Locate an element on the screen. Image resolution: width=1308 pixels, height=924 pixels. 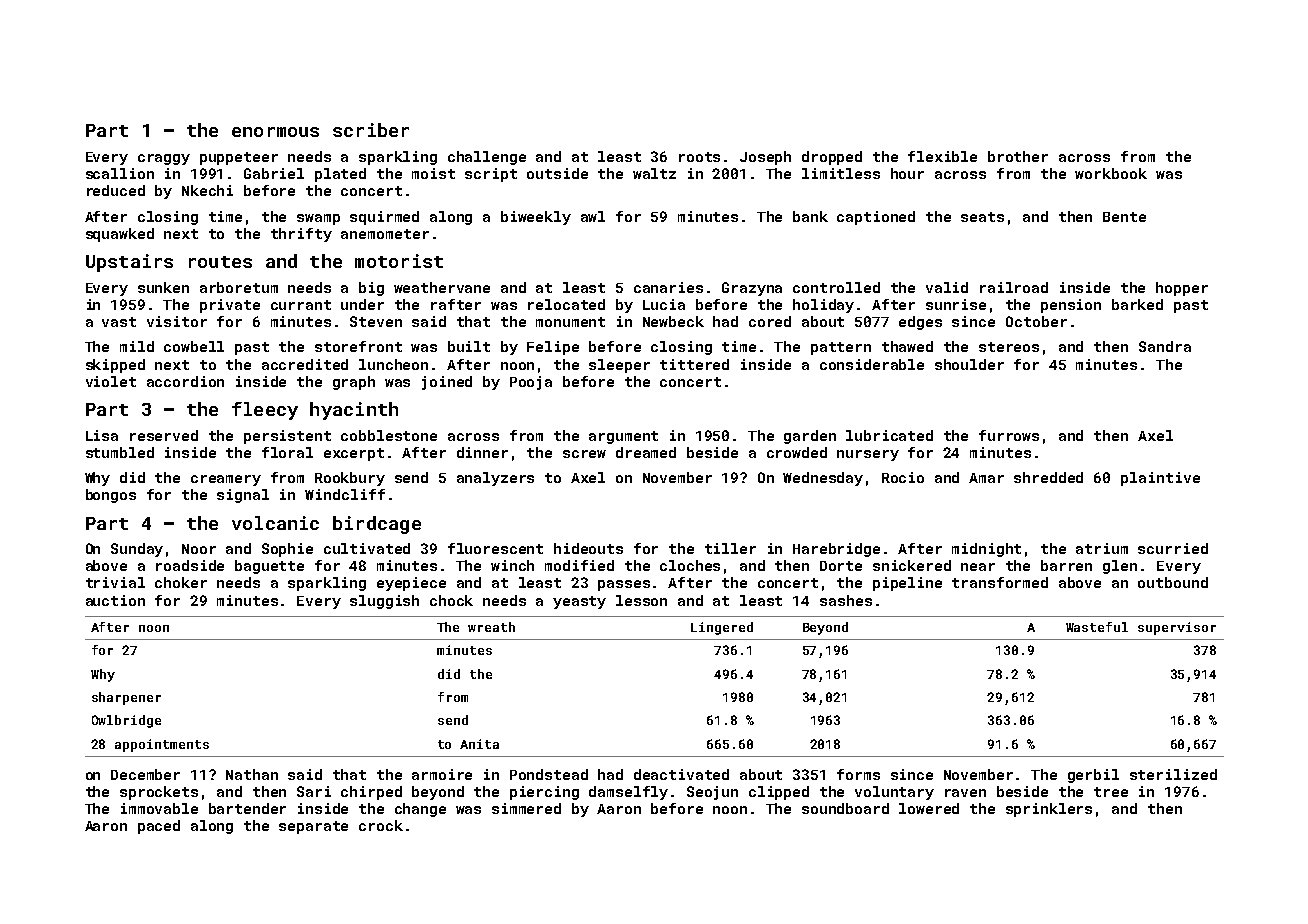
snickered is located at coordinates (912, 565).
